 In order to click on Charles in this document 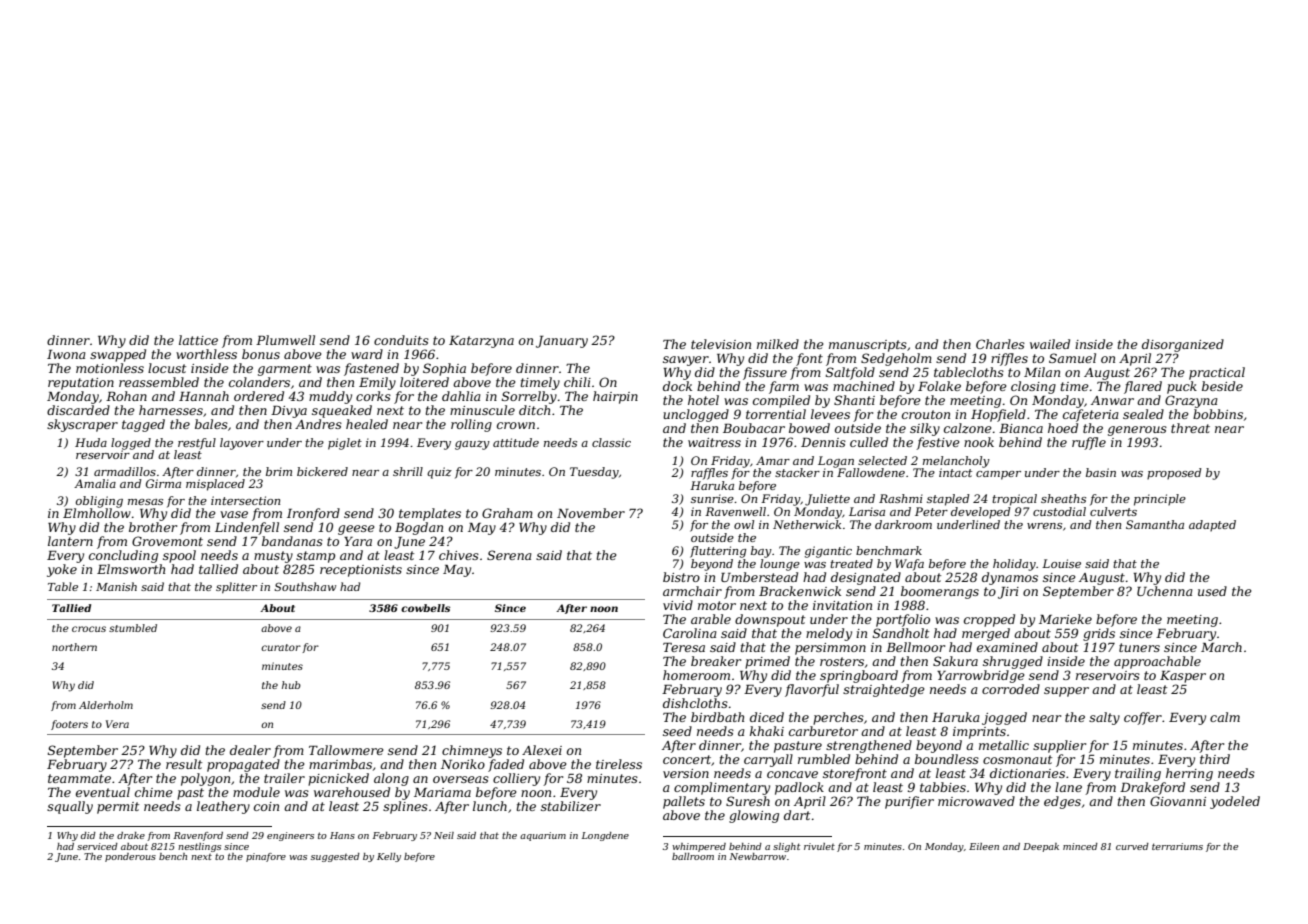, I will do `click(1000, 344)`.
